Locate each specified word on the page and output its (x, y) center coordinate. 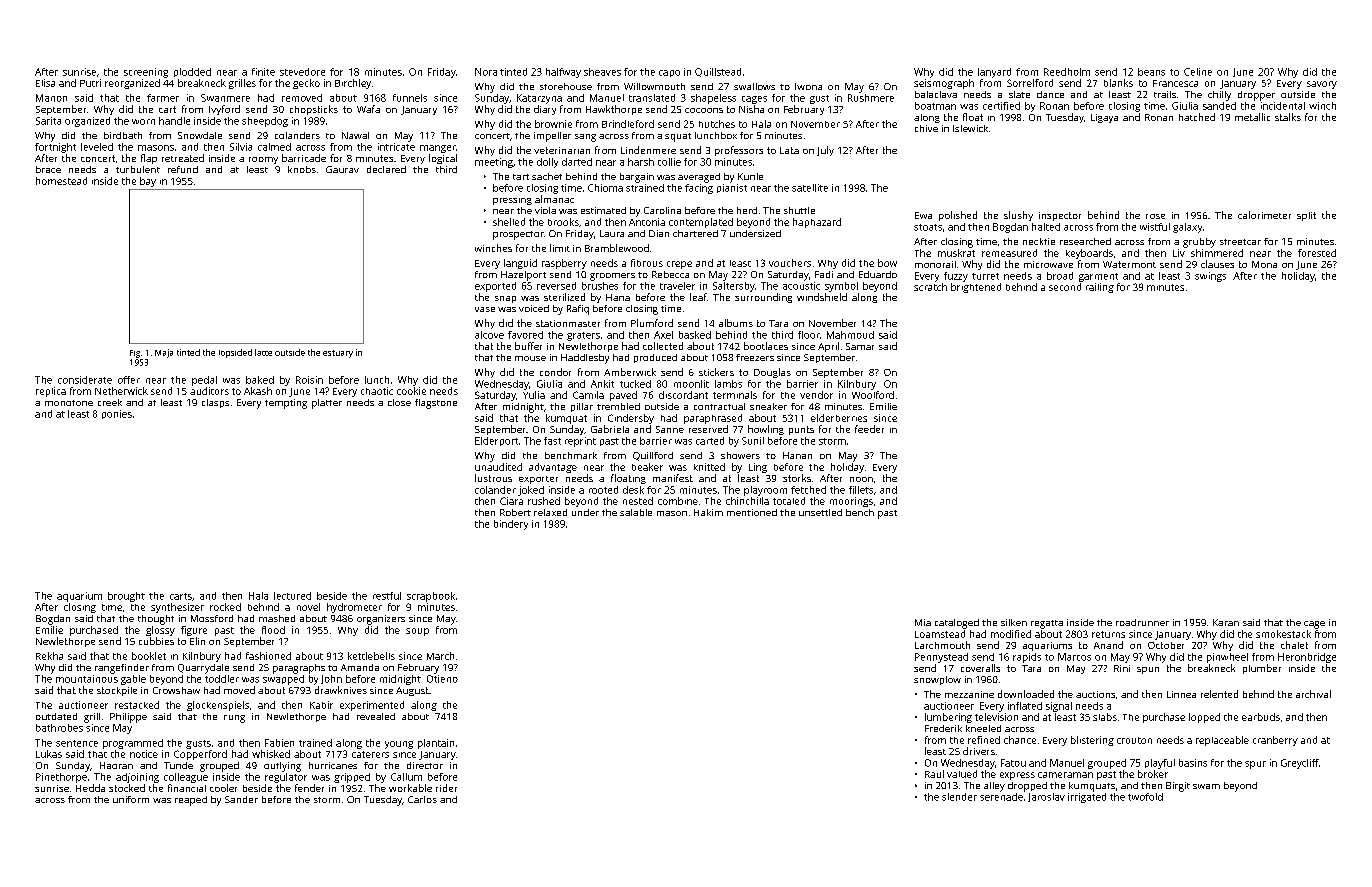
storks (797, 478)
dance (1050, 94)
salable (636, 512)
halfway (563, 73)
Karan (1226, 622)
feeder (869, 429)
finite (263, 72)
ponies (117, 414)
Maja (164, 353)
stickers (716, 372)
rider (446, 788)
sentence (77, 743)
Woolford (873, 395)
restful (387, 596)
